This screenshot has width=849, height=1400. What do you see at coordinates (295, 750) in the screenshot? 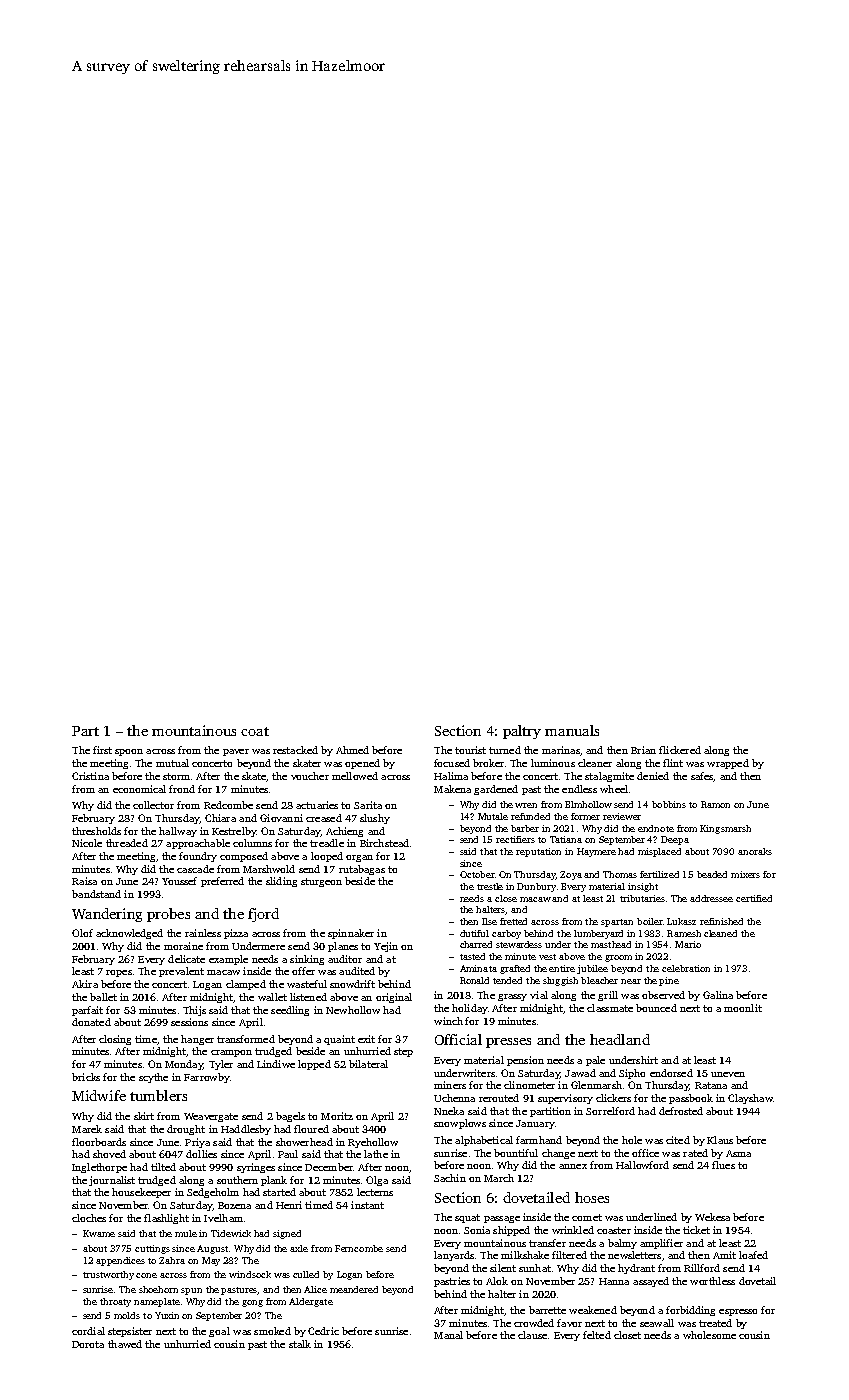
I see `restacked` at bounding box center [295, 750].
